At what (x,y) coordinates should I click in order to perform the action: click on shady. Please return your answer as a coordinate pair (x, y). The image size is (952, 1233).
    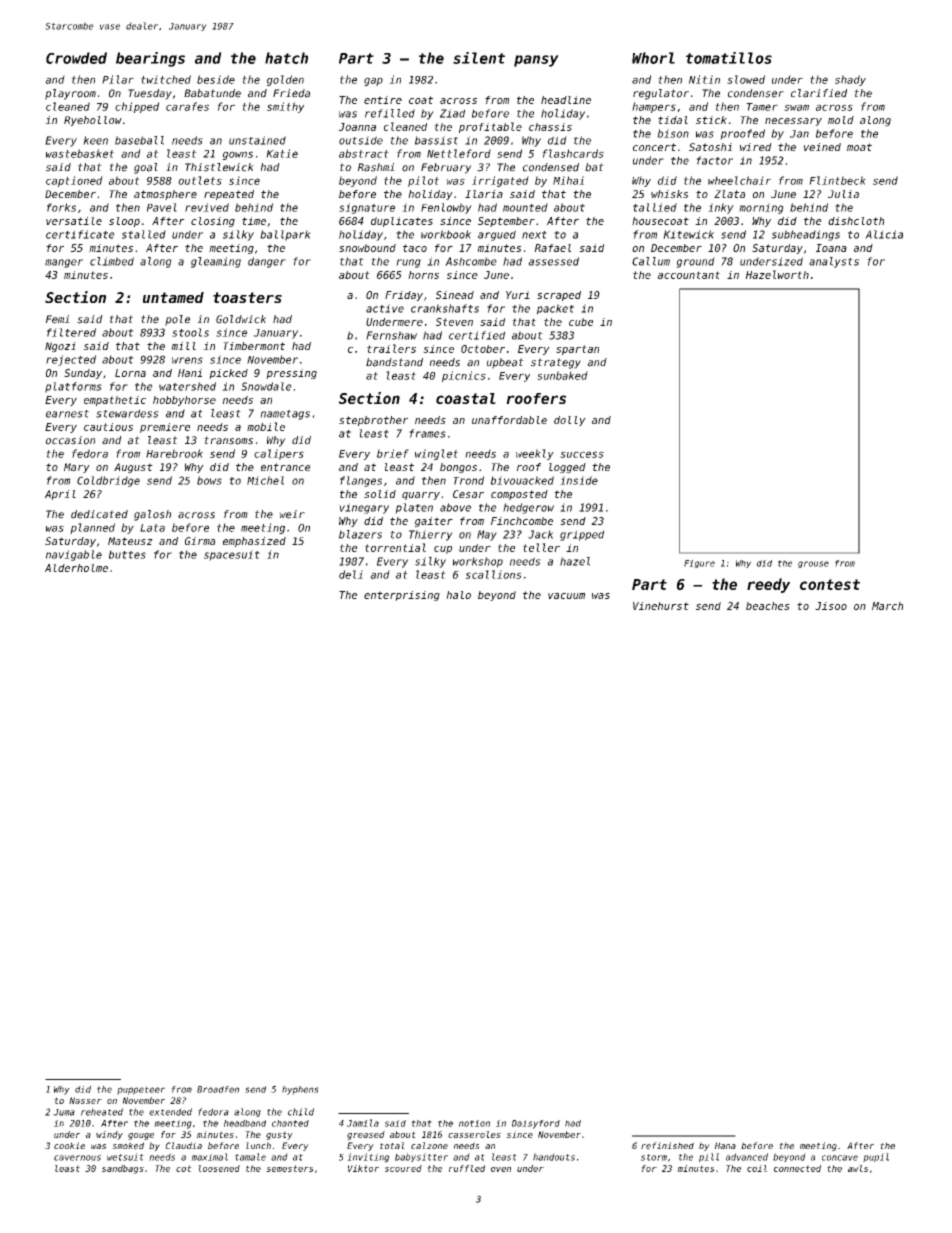
    Looking at the image, I should click on (850, 80).
